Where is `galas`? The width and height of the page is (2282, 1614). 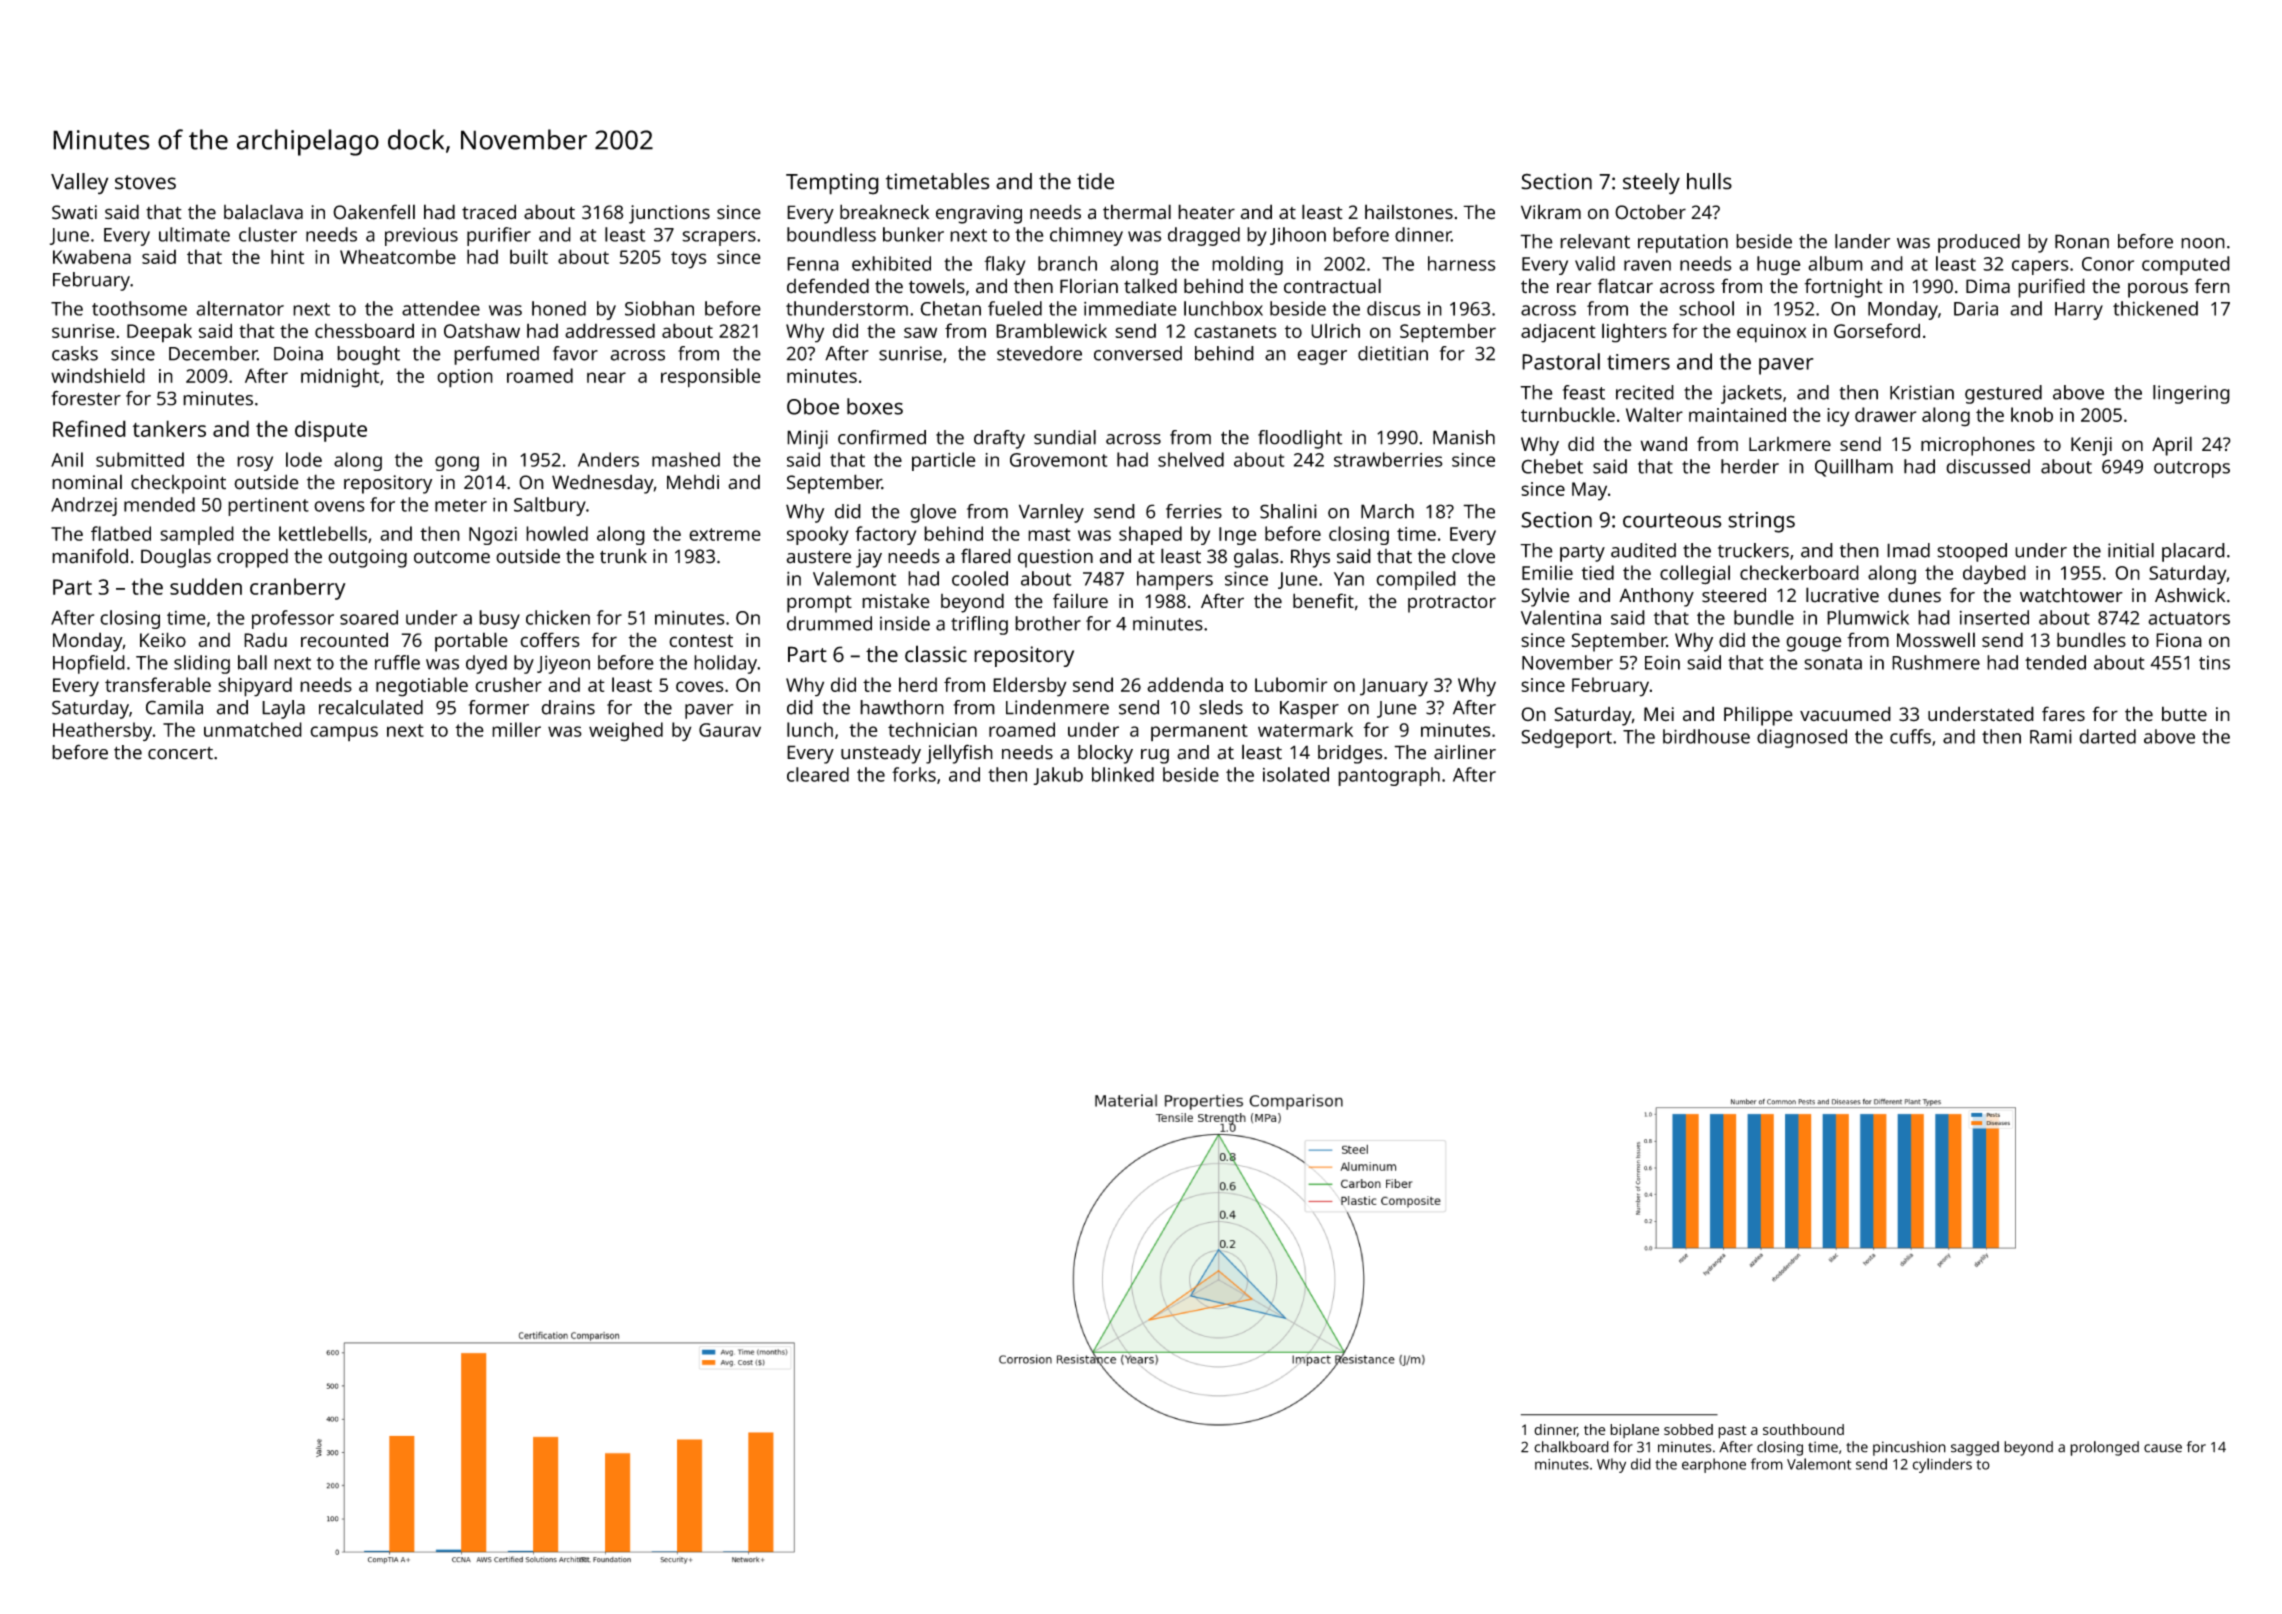 galas is located at coordinates (1256, 558).
